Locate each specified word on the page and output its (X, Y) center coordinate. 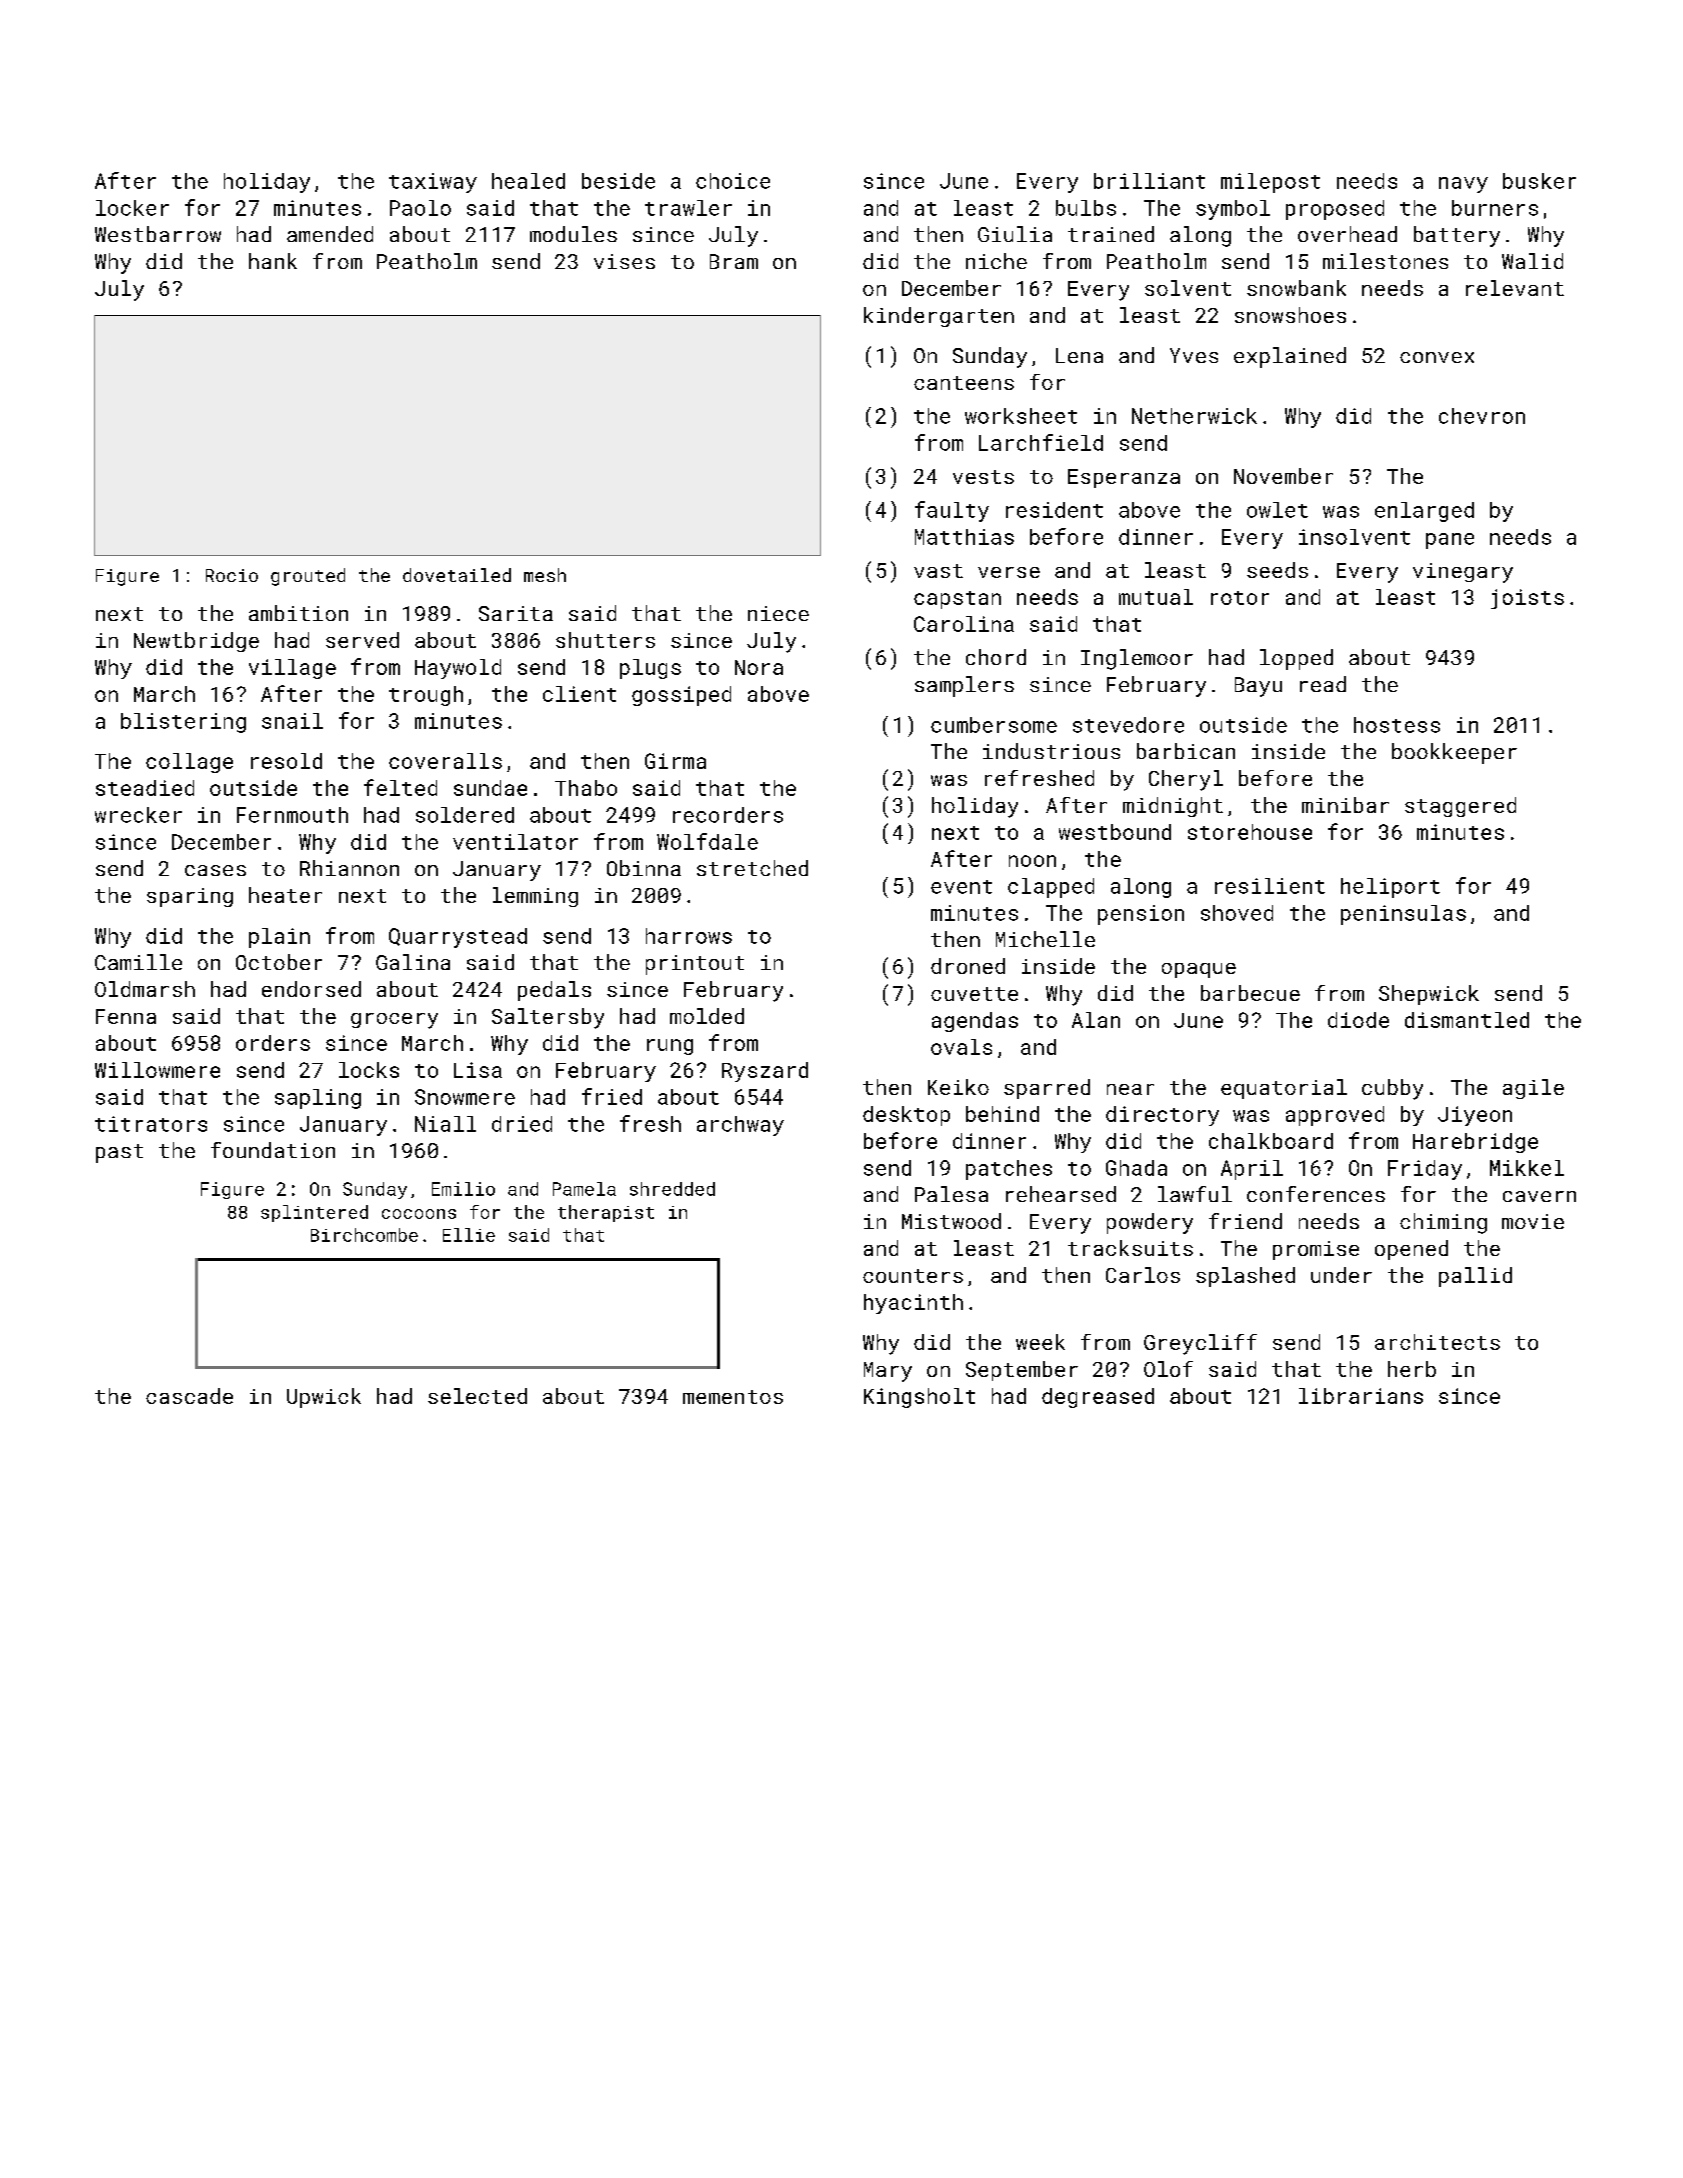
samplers (964, 686)
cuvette (974, 994)
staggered (1460, 807)
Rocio (232, 575)
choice (733, 181)
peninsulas (1403, 915)
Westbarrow (158, 234)
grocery (394, 1021)
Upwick (324, 1398)
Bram (734, 261)
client (579, 694)
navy (1463, 185)
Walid (1532, 261)
